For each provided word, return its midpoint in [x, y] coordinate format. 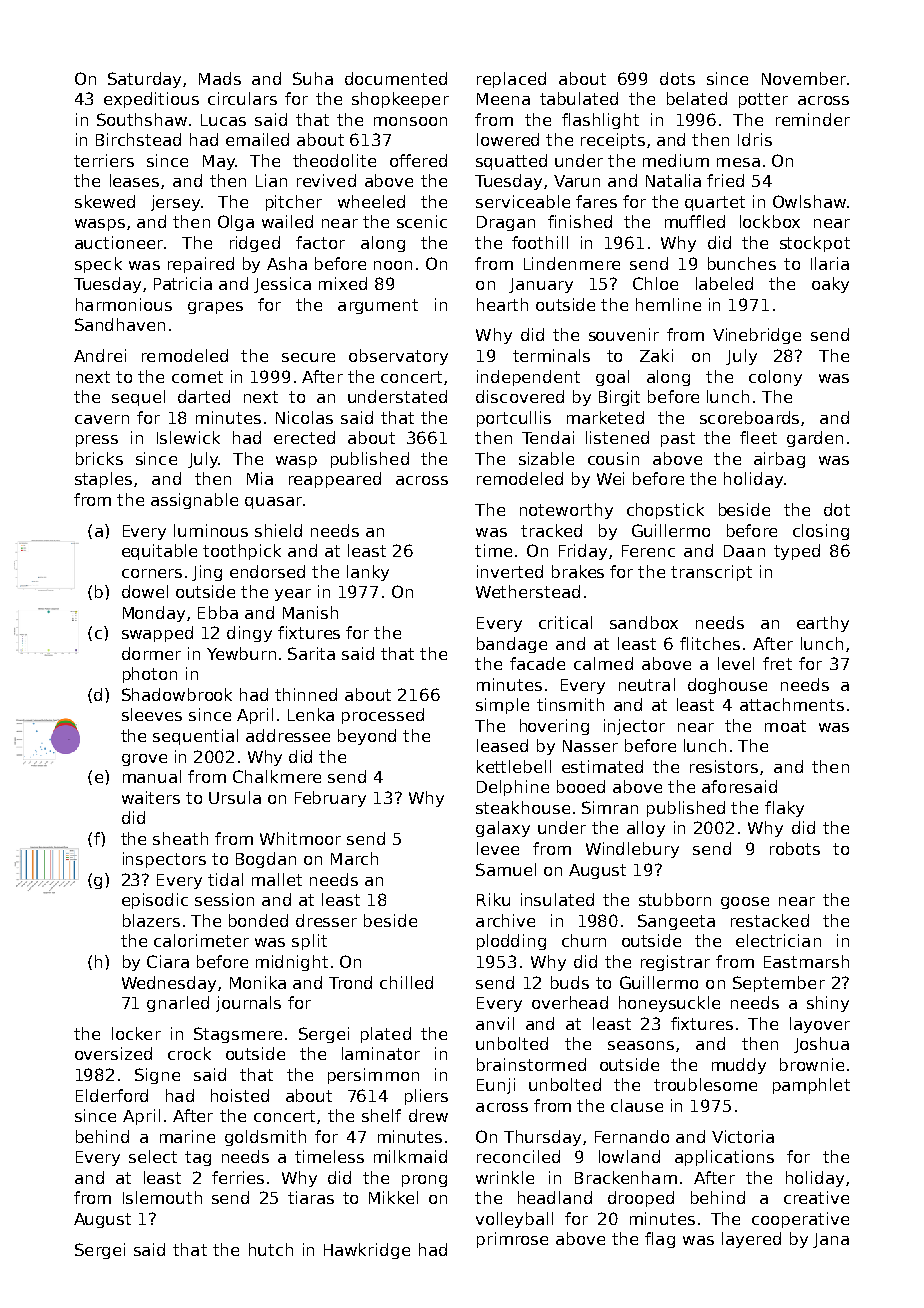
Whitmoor [300, 838]
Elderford [112, 1095]
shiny [828, 1004]
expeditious [151, 100]
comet [197, 377]
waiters [151, 797]
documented [396, 78]
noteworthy [566, 511]
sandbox [644, 622]
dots [677, 78]
